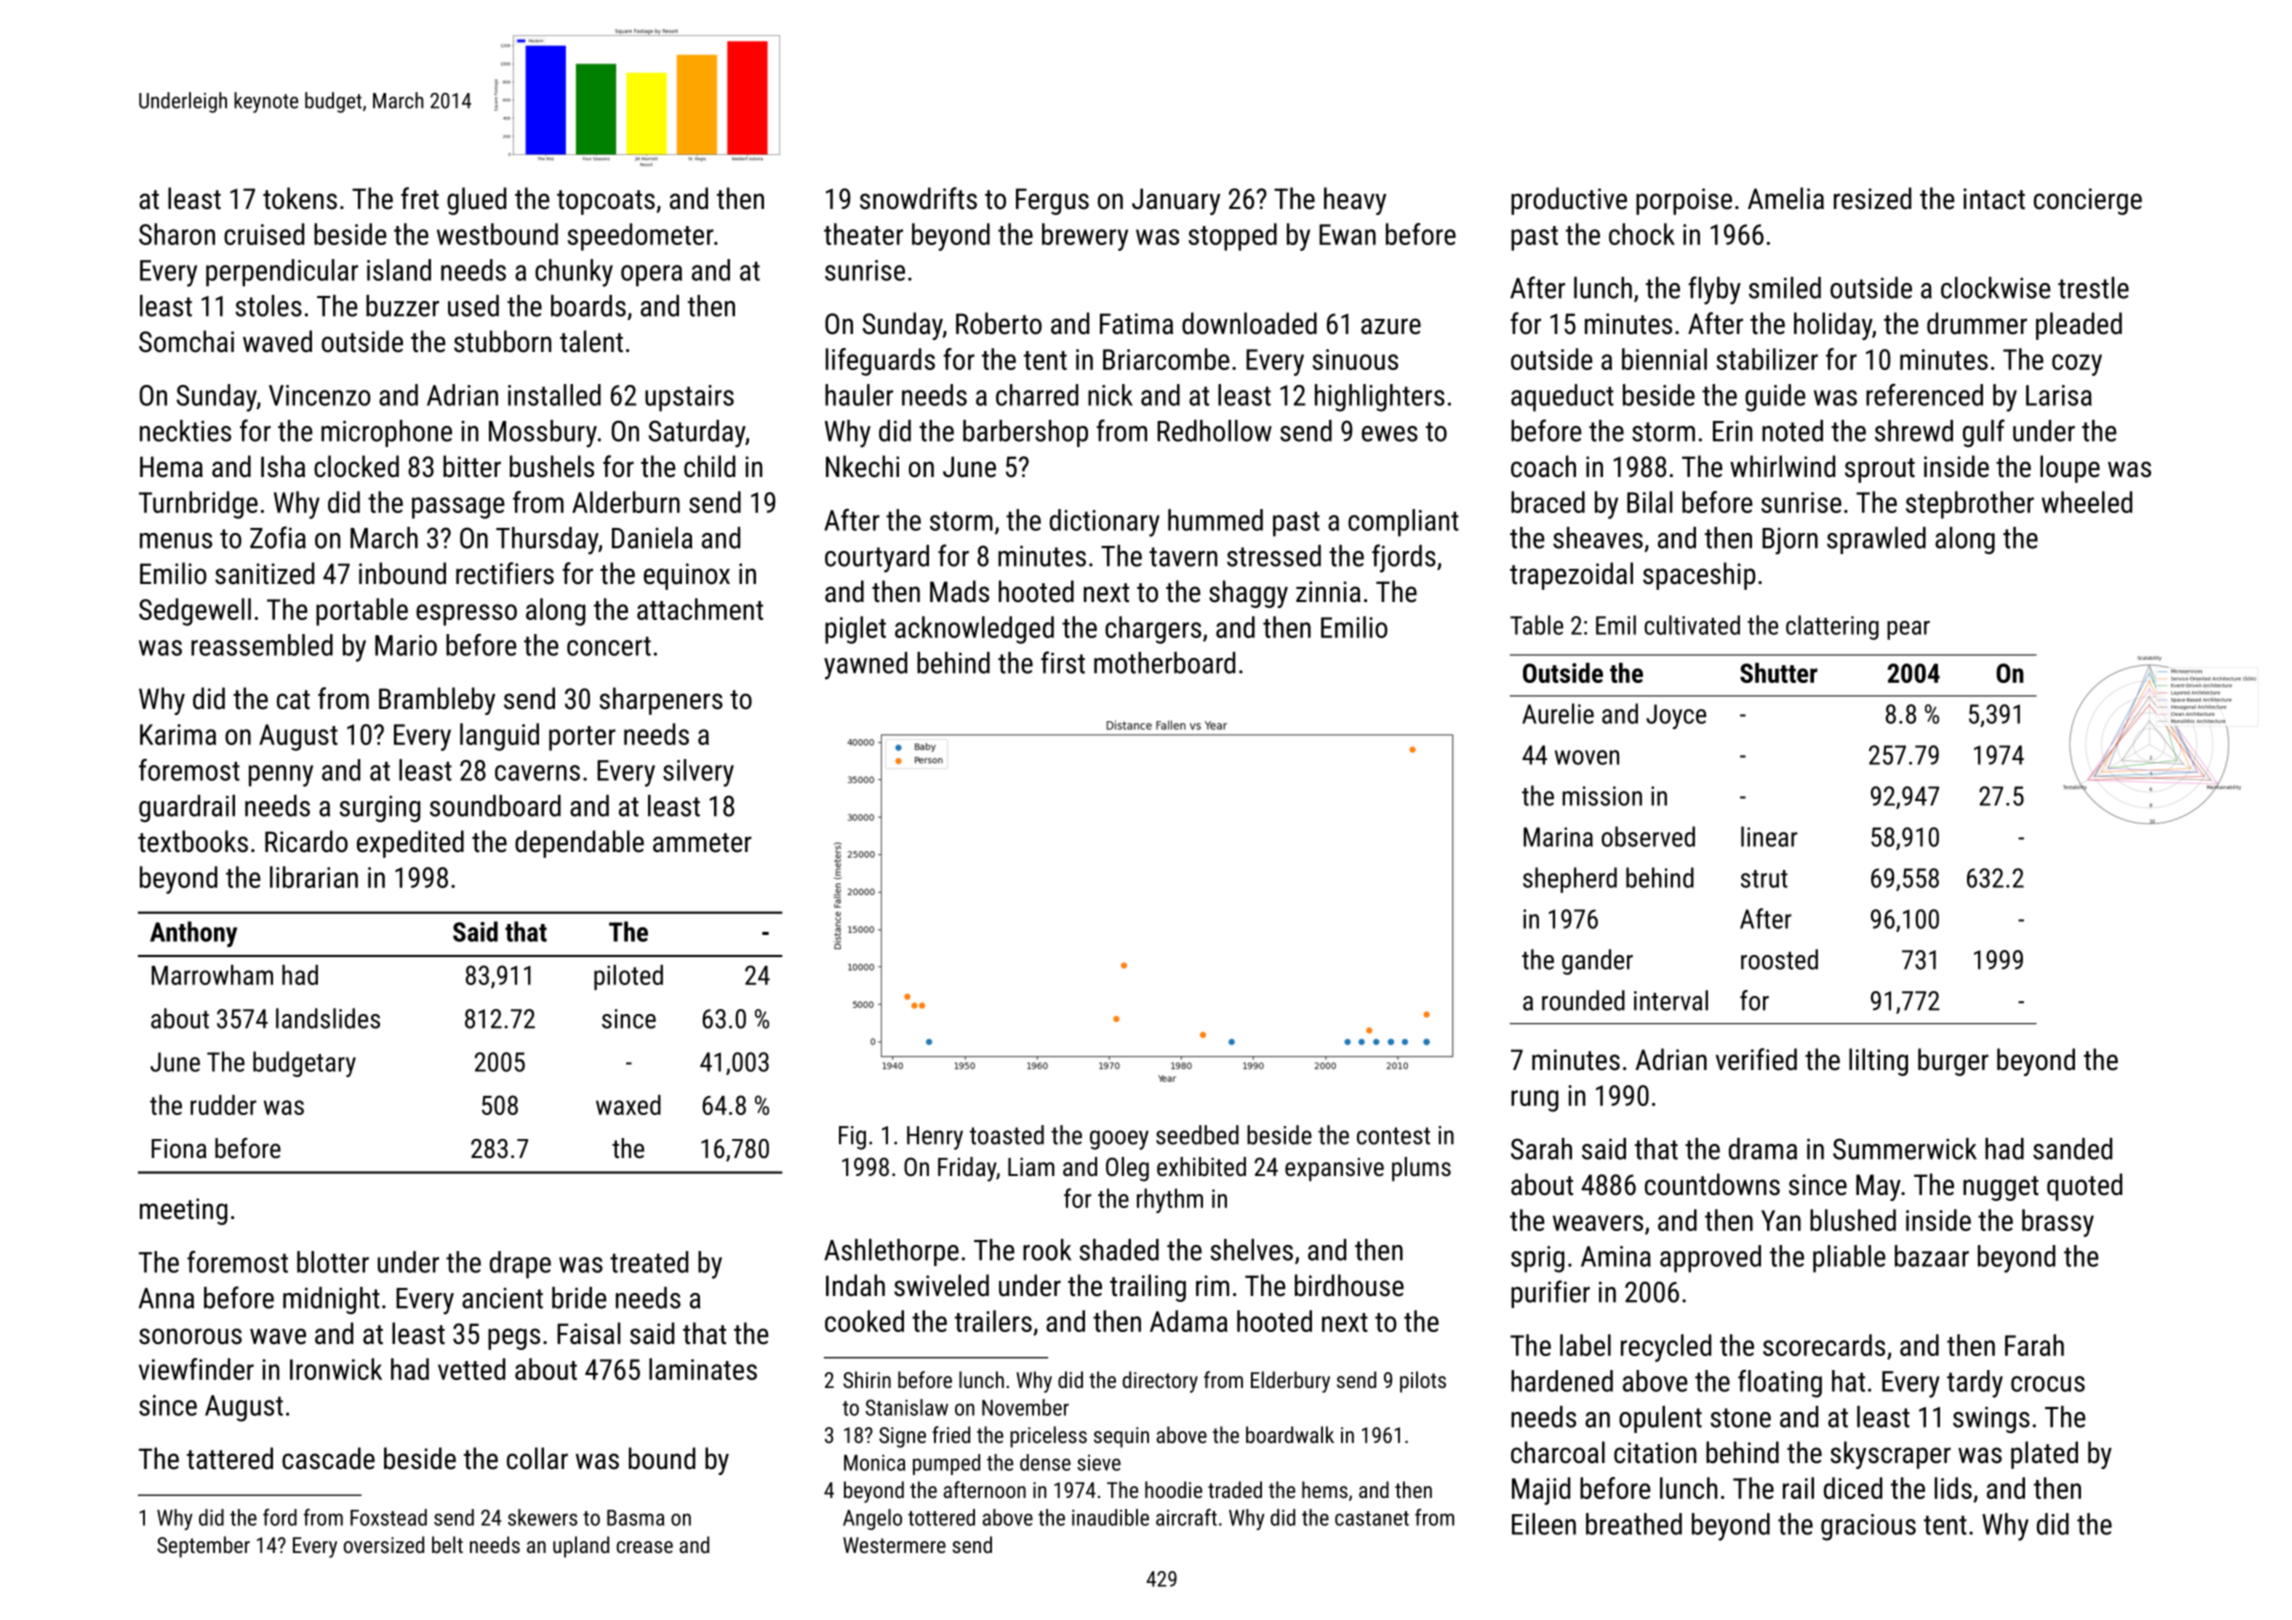  I want to click on lids, so click(1953, 1488).
